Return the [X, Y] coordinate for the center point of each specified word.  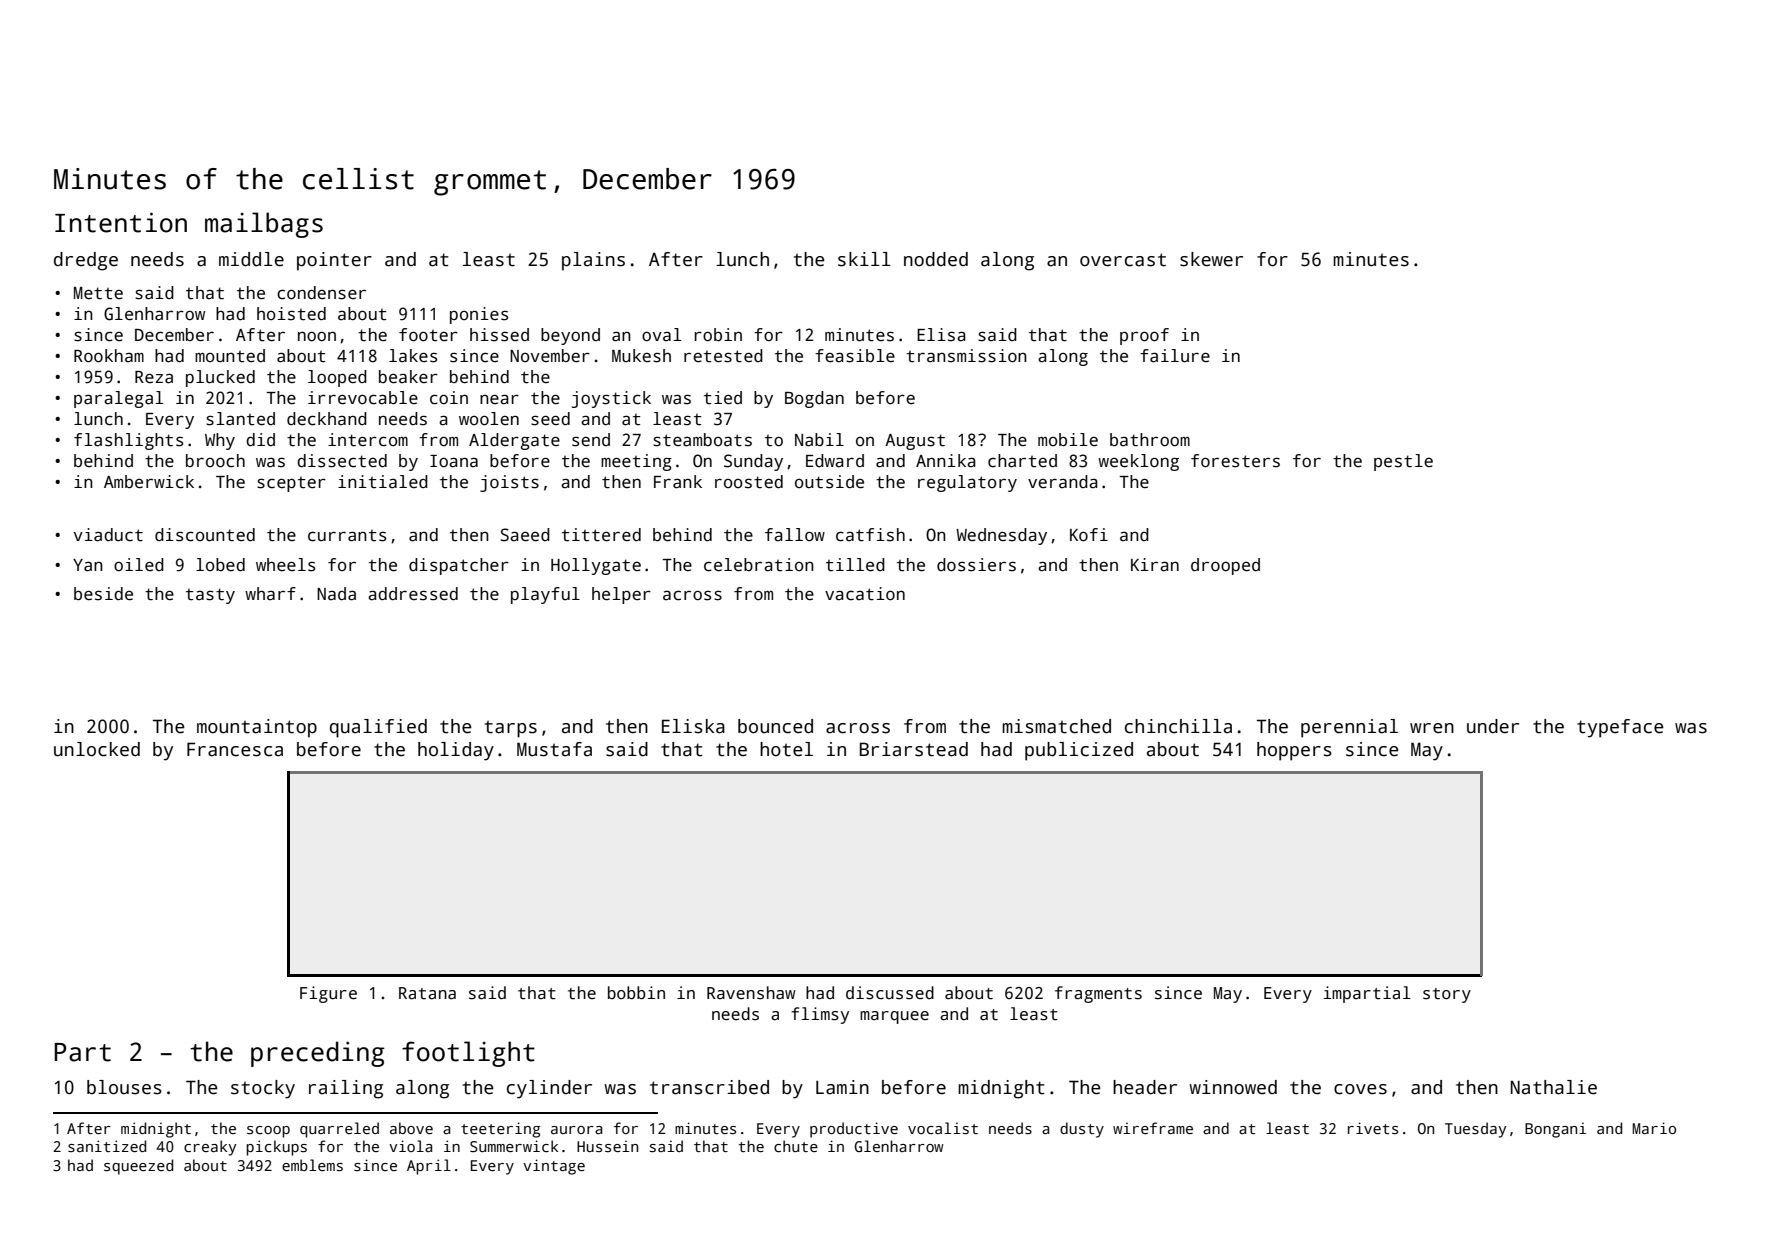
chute [796, 1146]
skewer [1211, 259]
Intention [121, 222]
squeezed [138, 1167]
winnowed [1233, 1087]
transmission [967, 356]
